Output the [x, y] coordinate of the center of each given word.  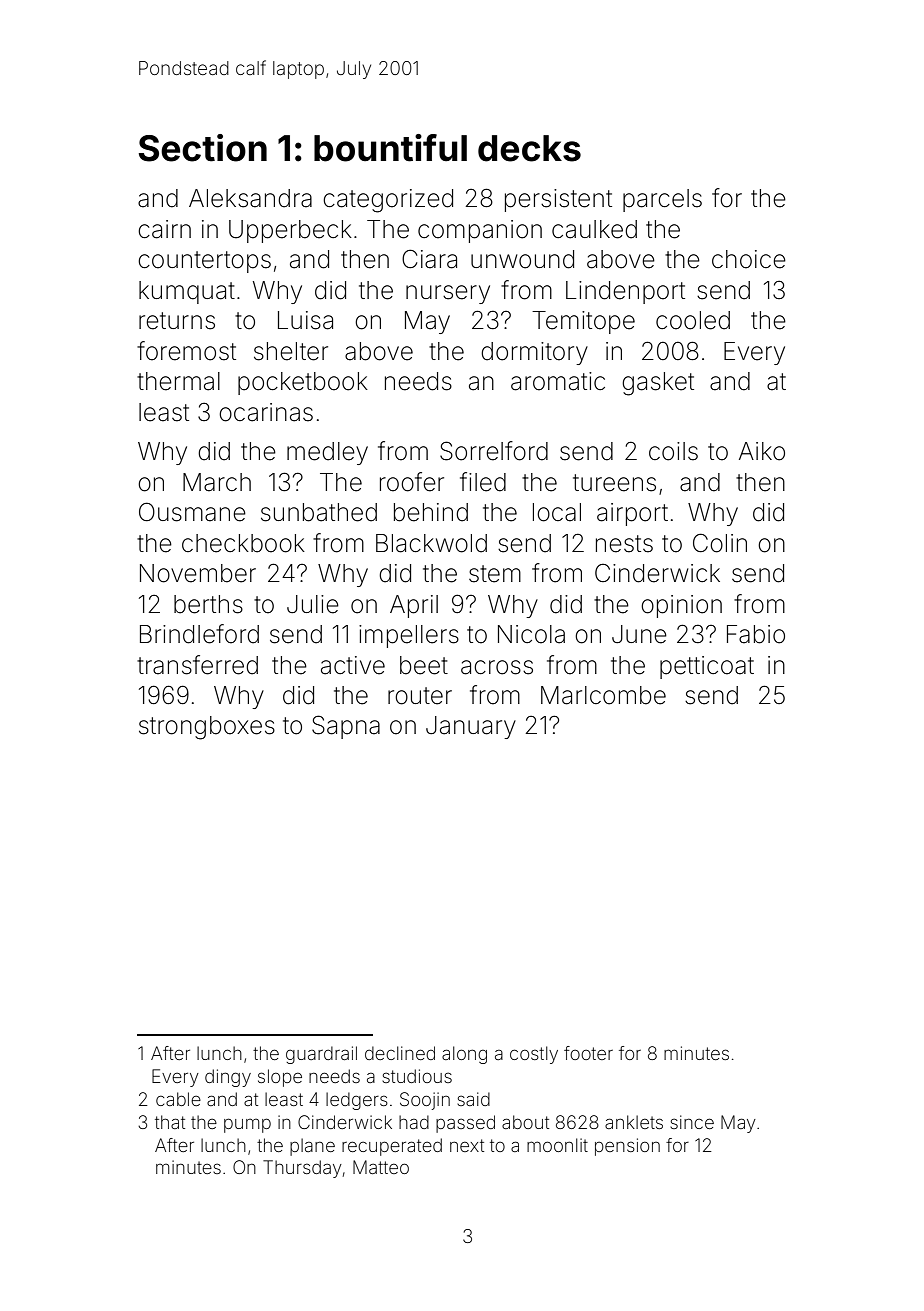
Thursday [302, 1169]
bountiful [390, 148]
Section [203, 148]
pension [627, 1147]
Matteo [381, 1167]
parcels [662, 200]
